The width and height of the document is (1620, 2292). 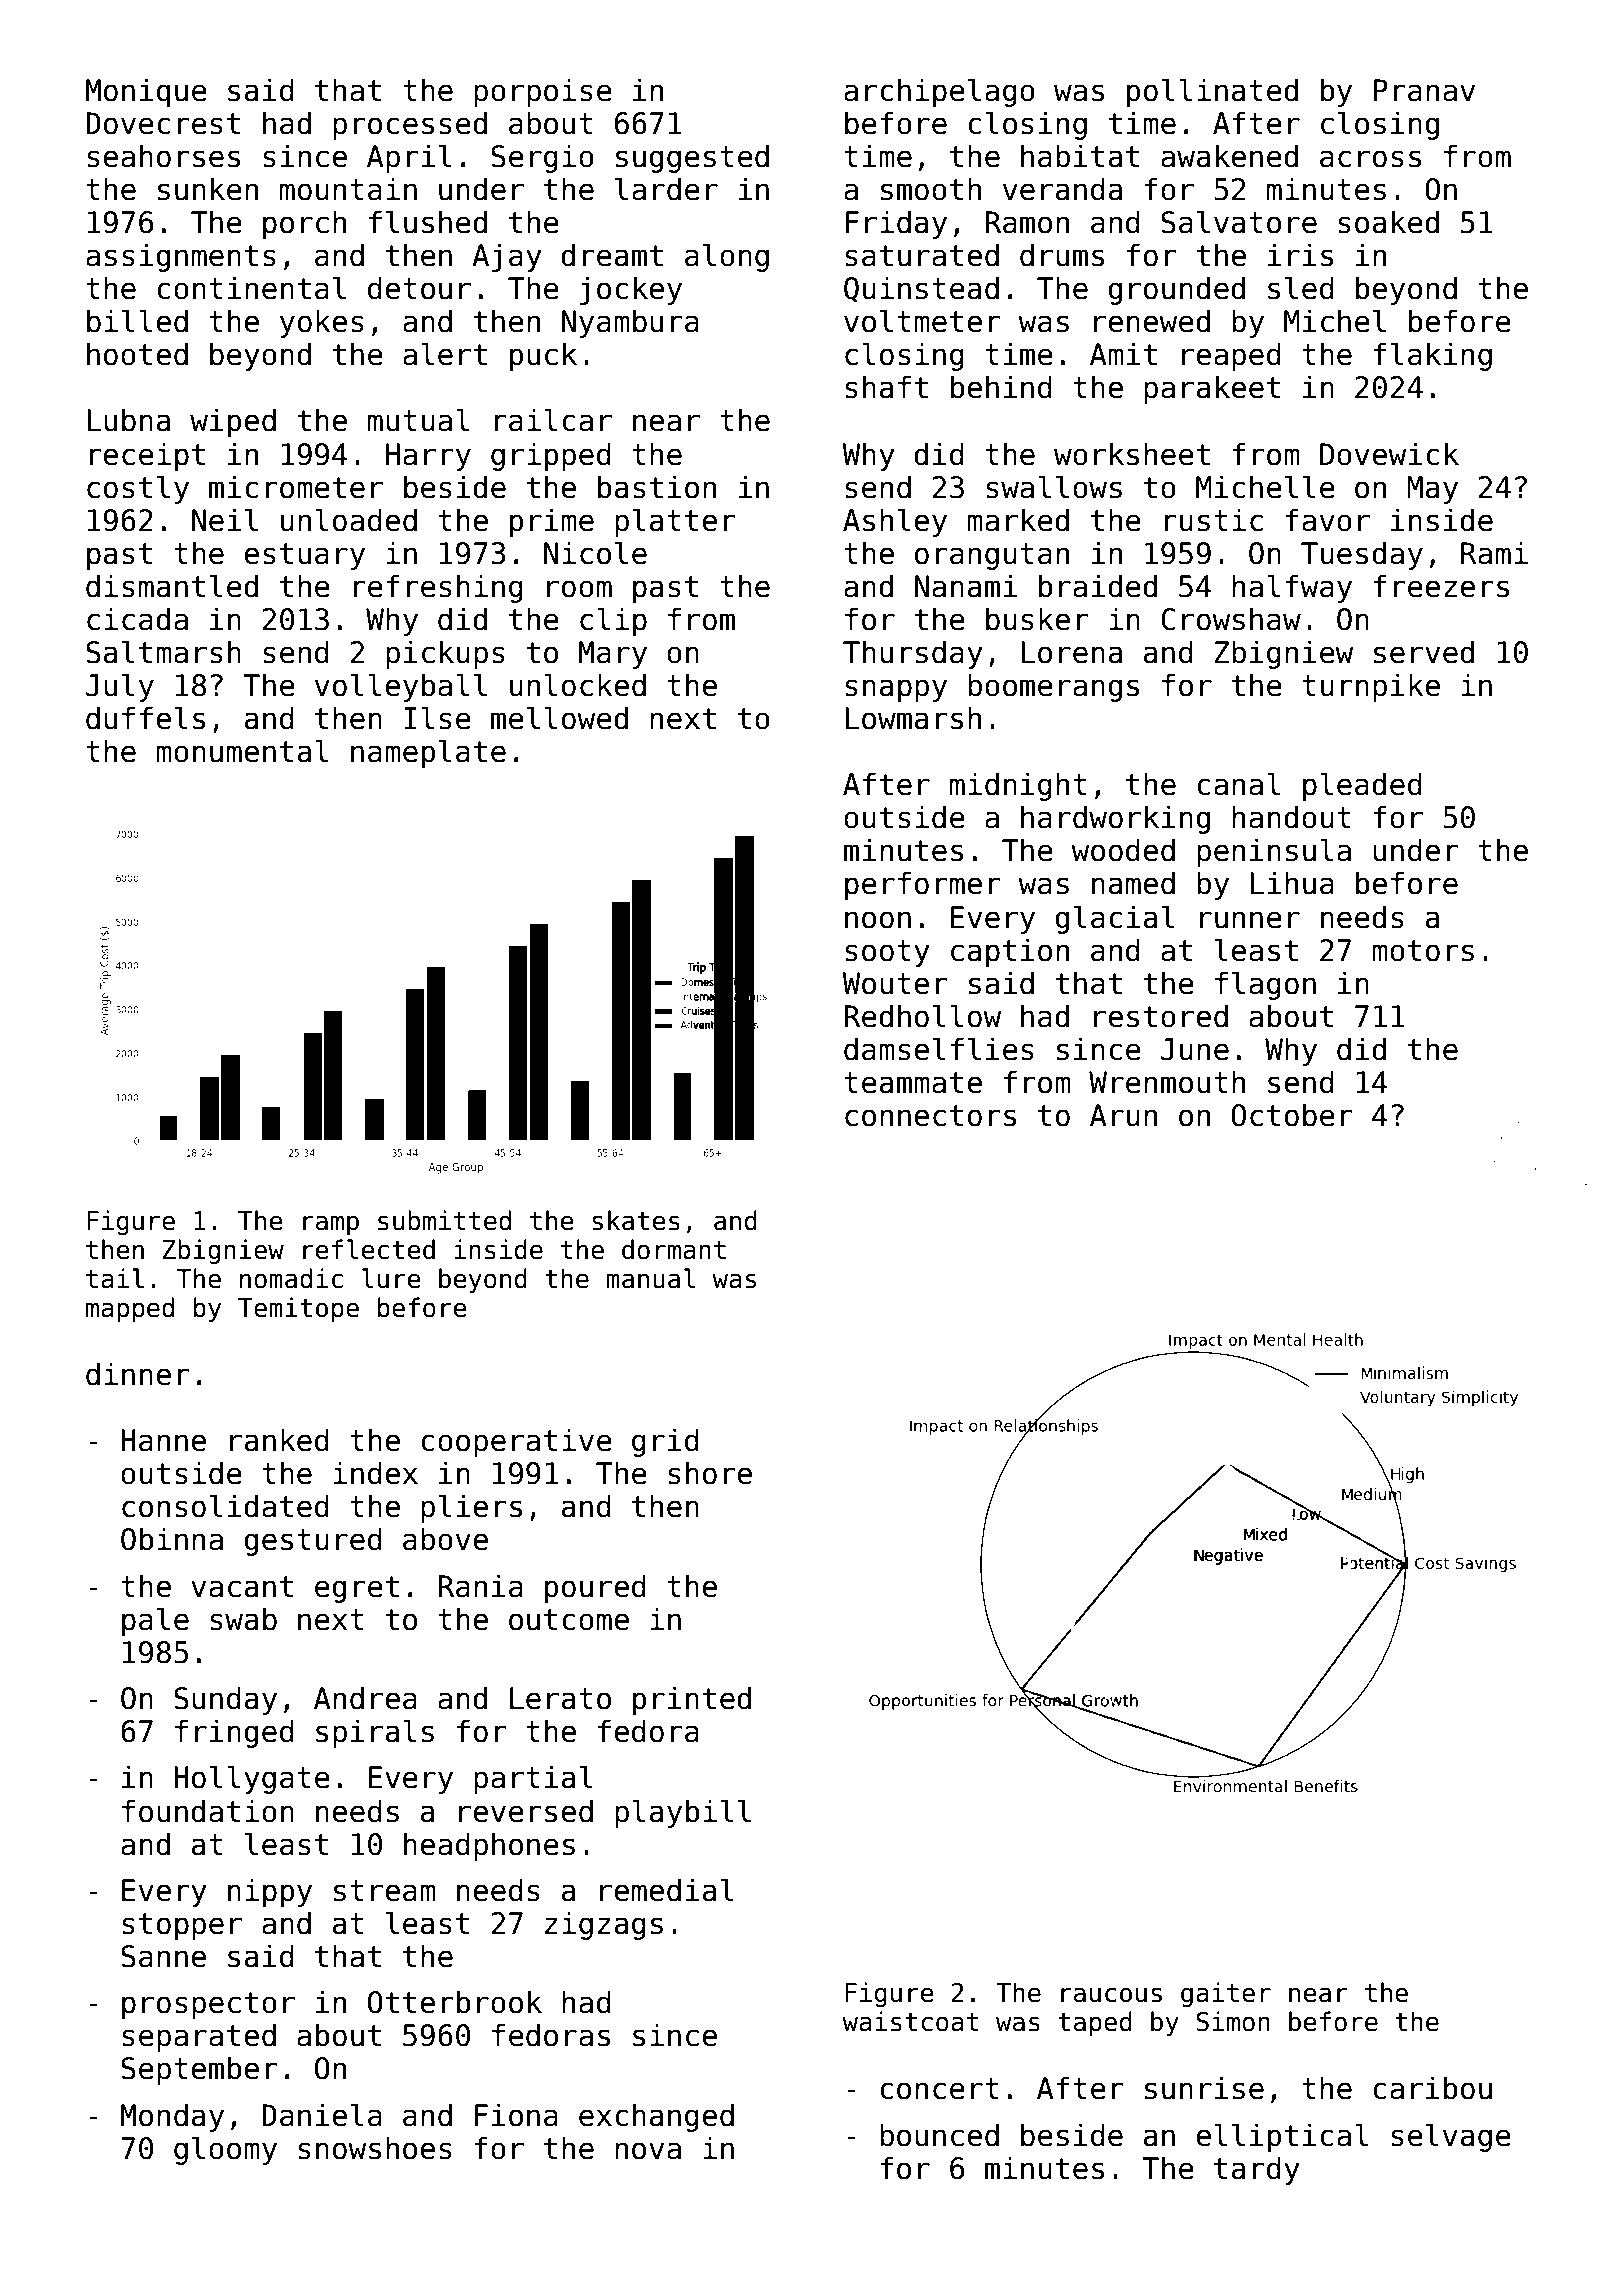 What do you see at coordinates (182, 1926) in the document?
I see `stopper` at bounding box center [182, 1926].
